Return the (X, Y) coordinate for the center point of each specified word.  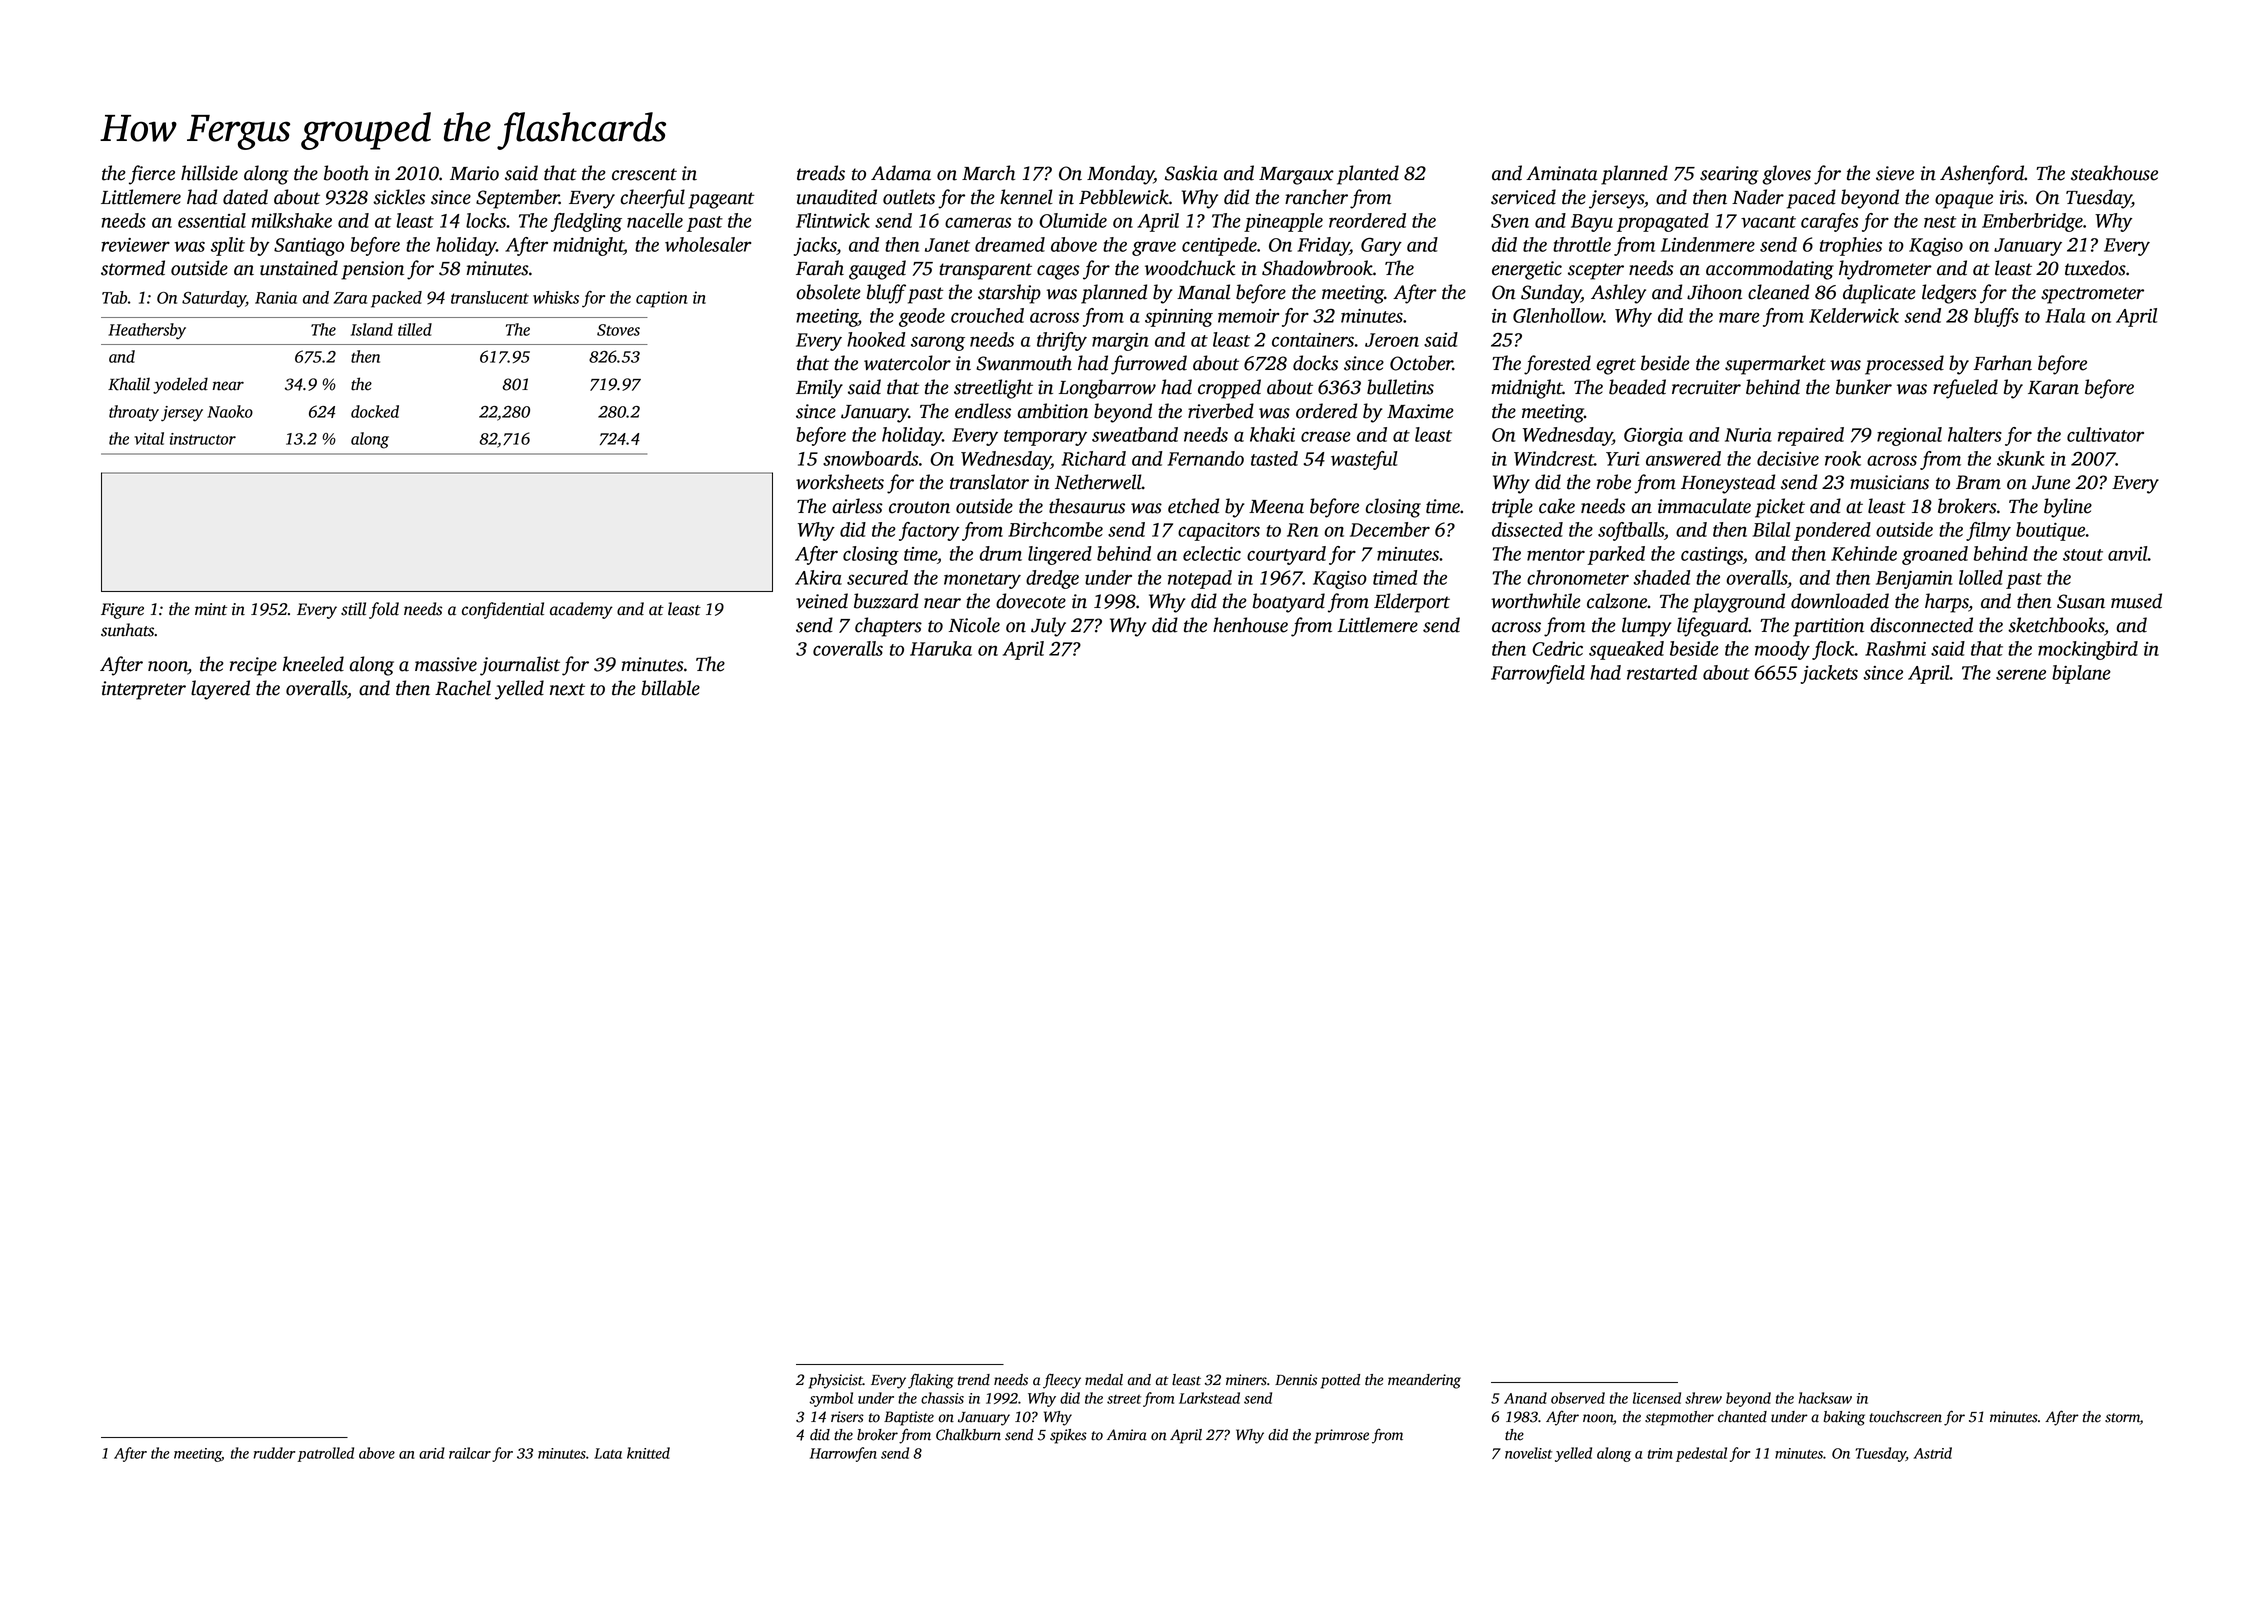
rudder (274, 1453)
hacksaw (1825, 1398)
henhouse (1250, 625)
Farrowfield (1538, 674)
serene (2021, 674)
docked (375, 411)
